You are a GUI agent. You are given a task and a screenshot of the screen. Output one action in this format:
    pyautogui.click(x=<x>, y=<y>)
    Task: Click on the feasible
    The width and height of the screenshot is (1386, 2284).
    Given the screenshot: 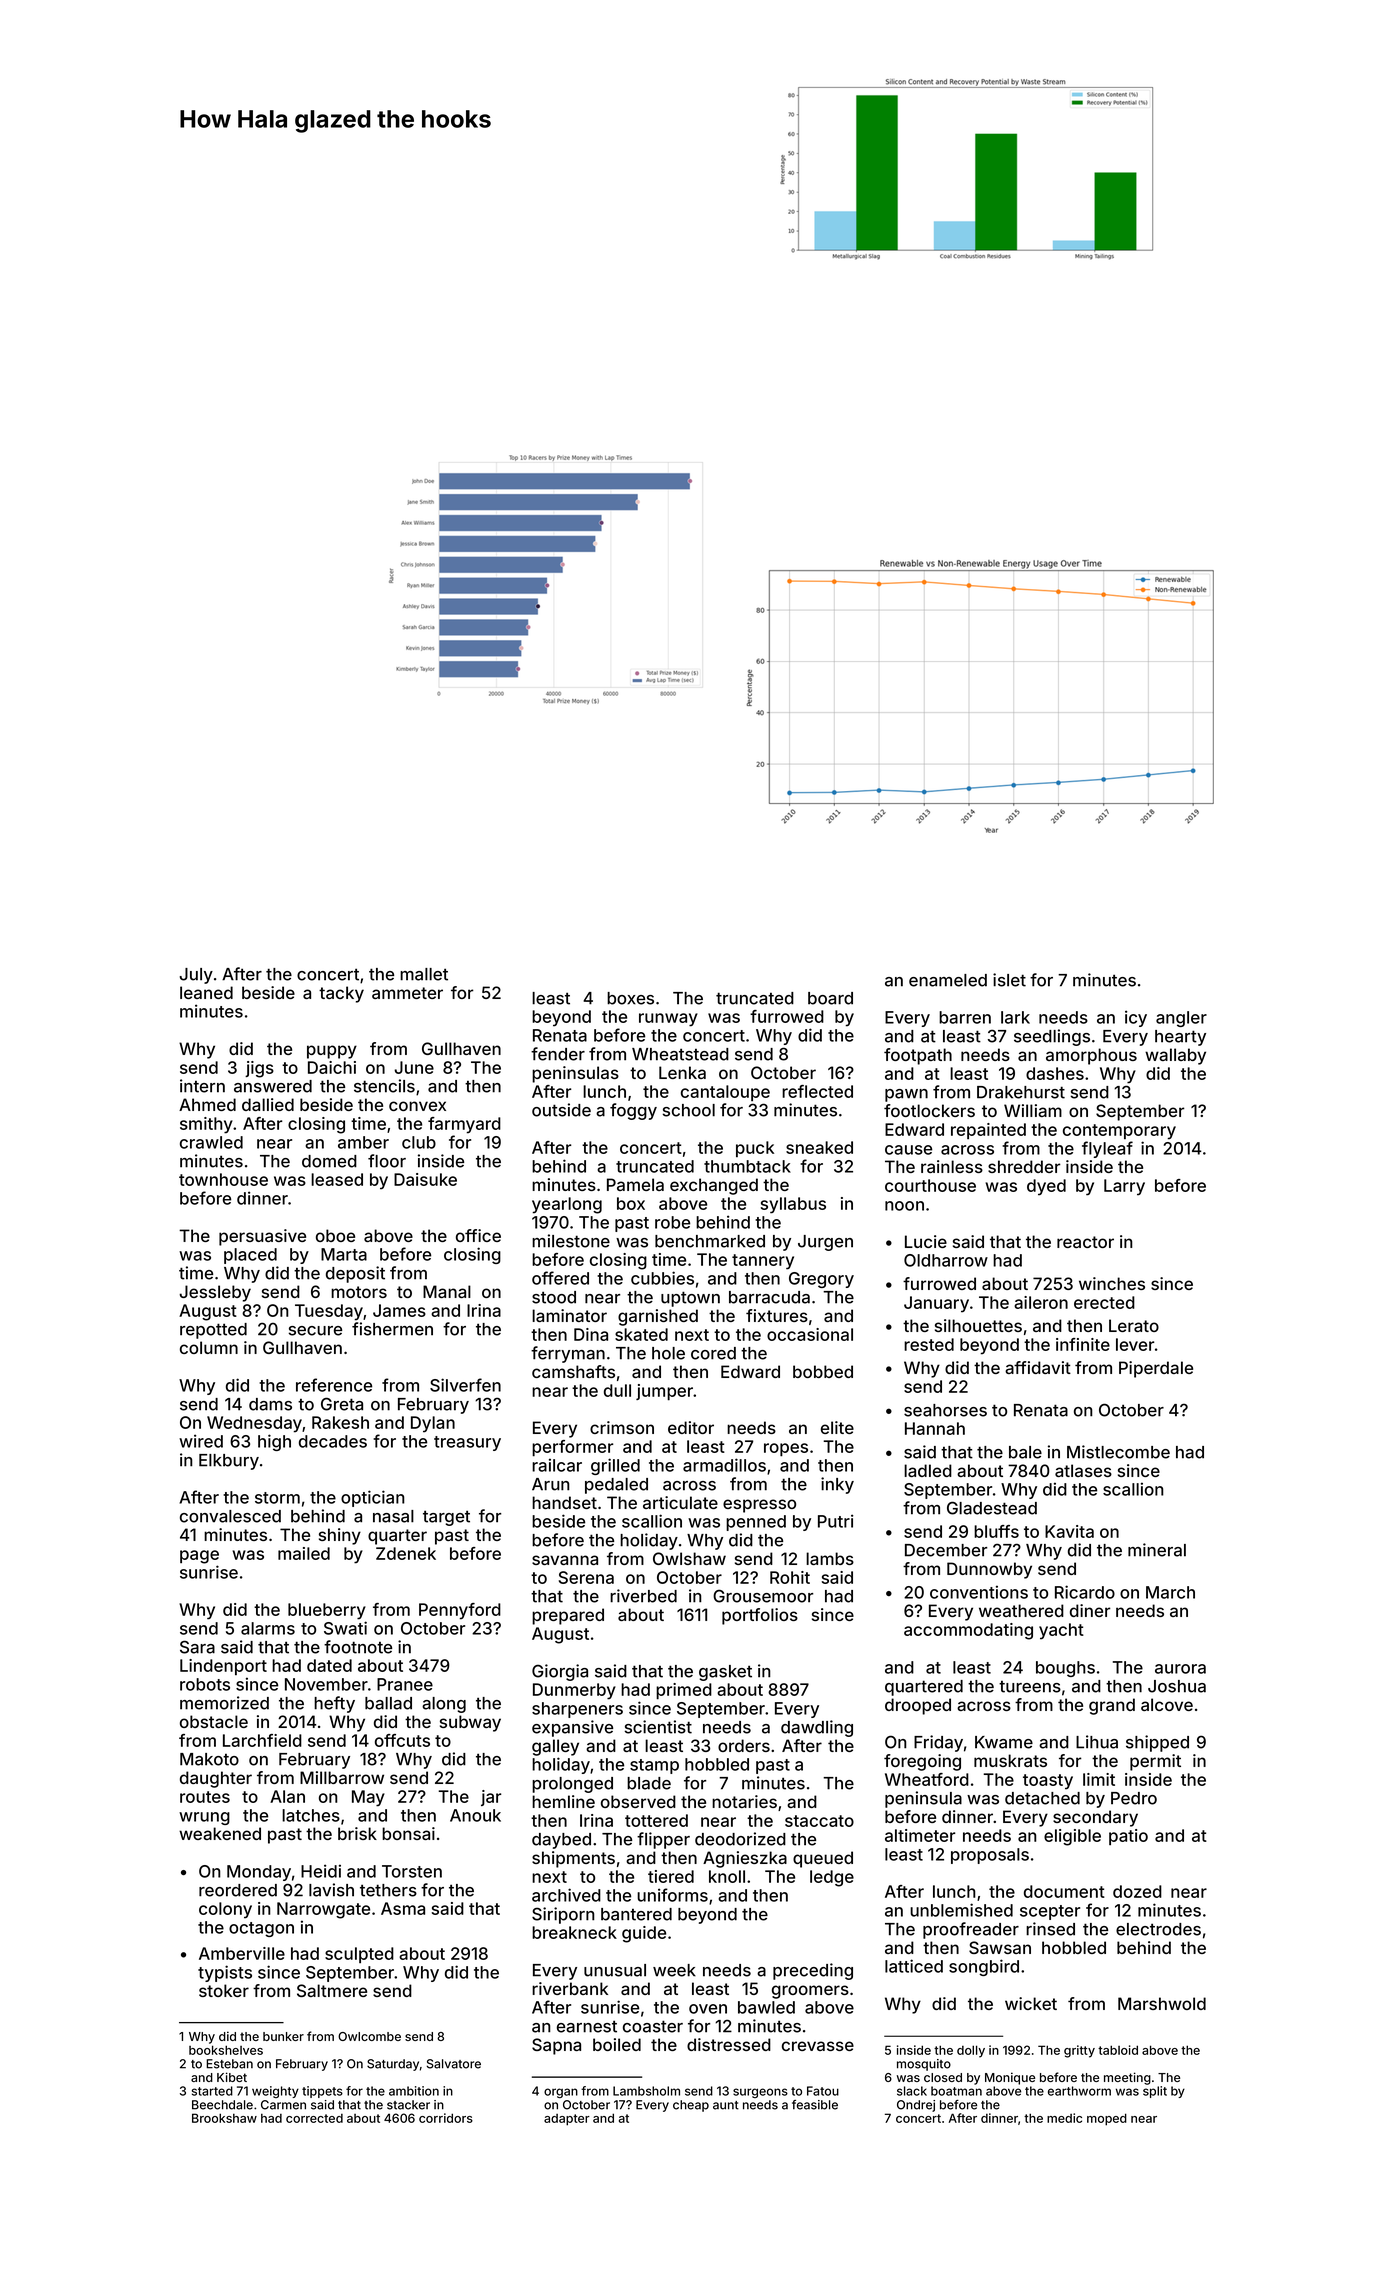 What is the action you would take?
    pyautogui.click(x=815, y=2105)
